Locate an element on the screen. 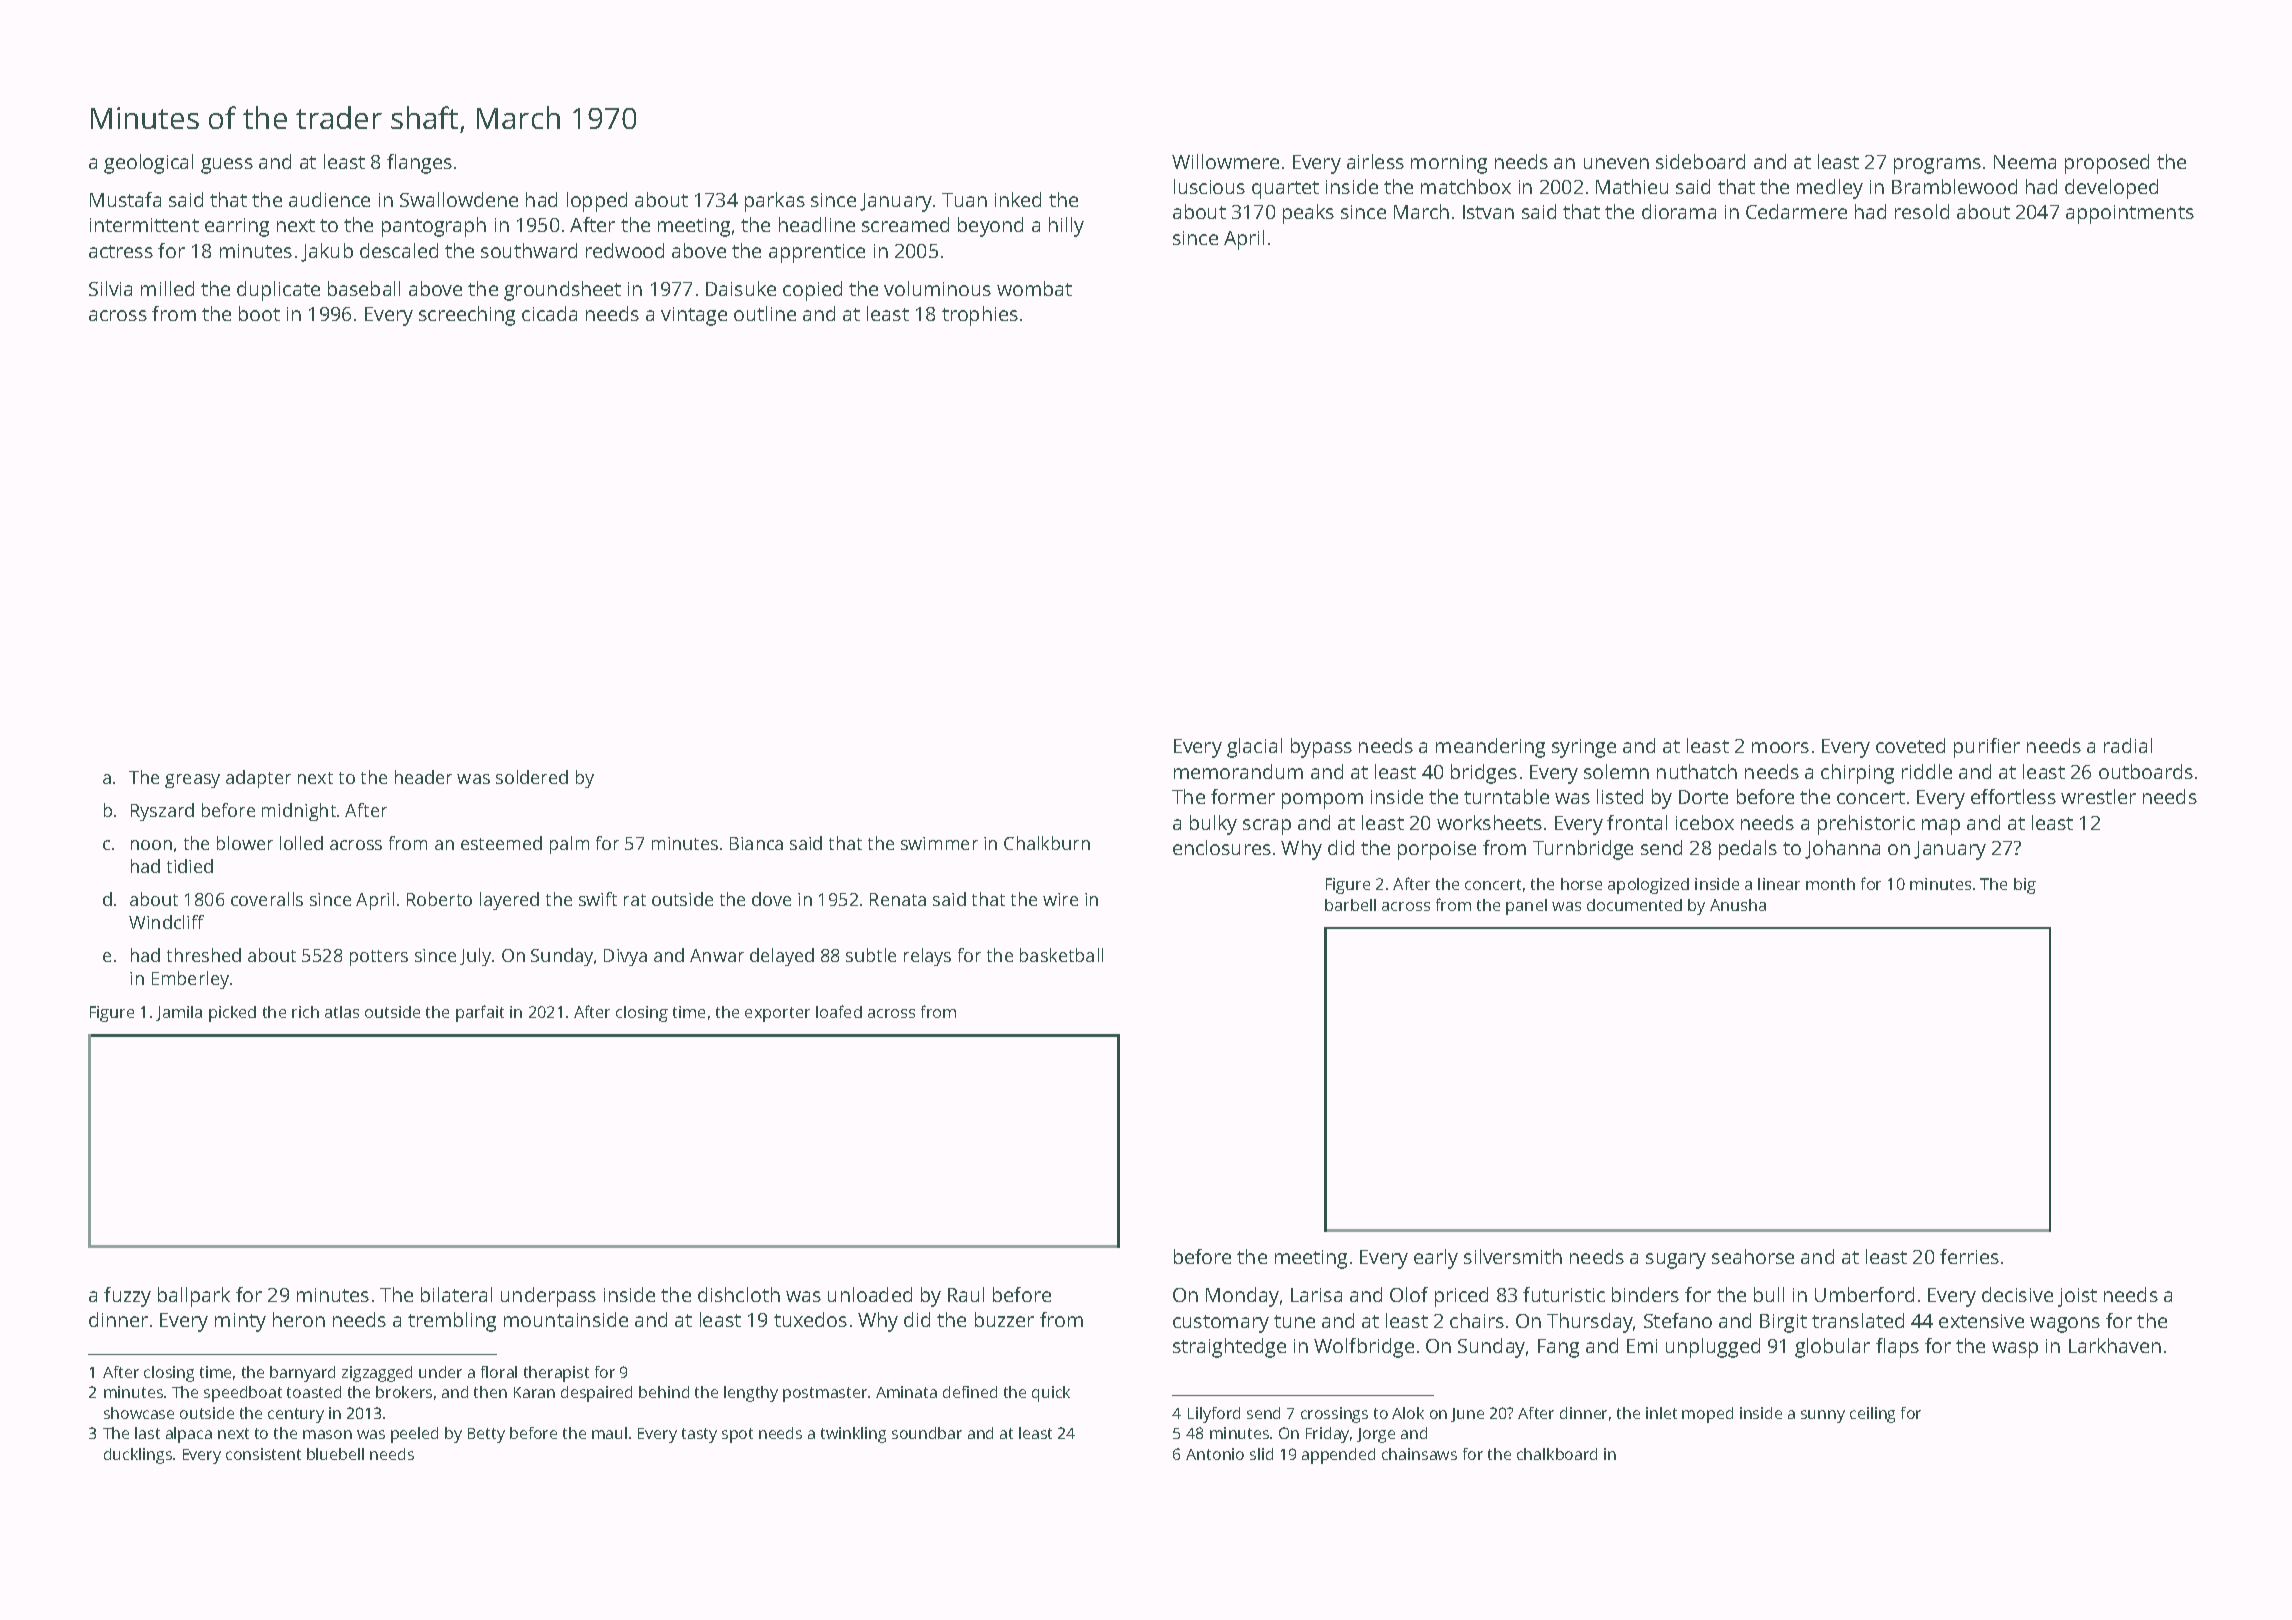 The image size is (2292, 1620). ferries is located at coordinates (1969, 1256).
